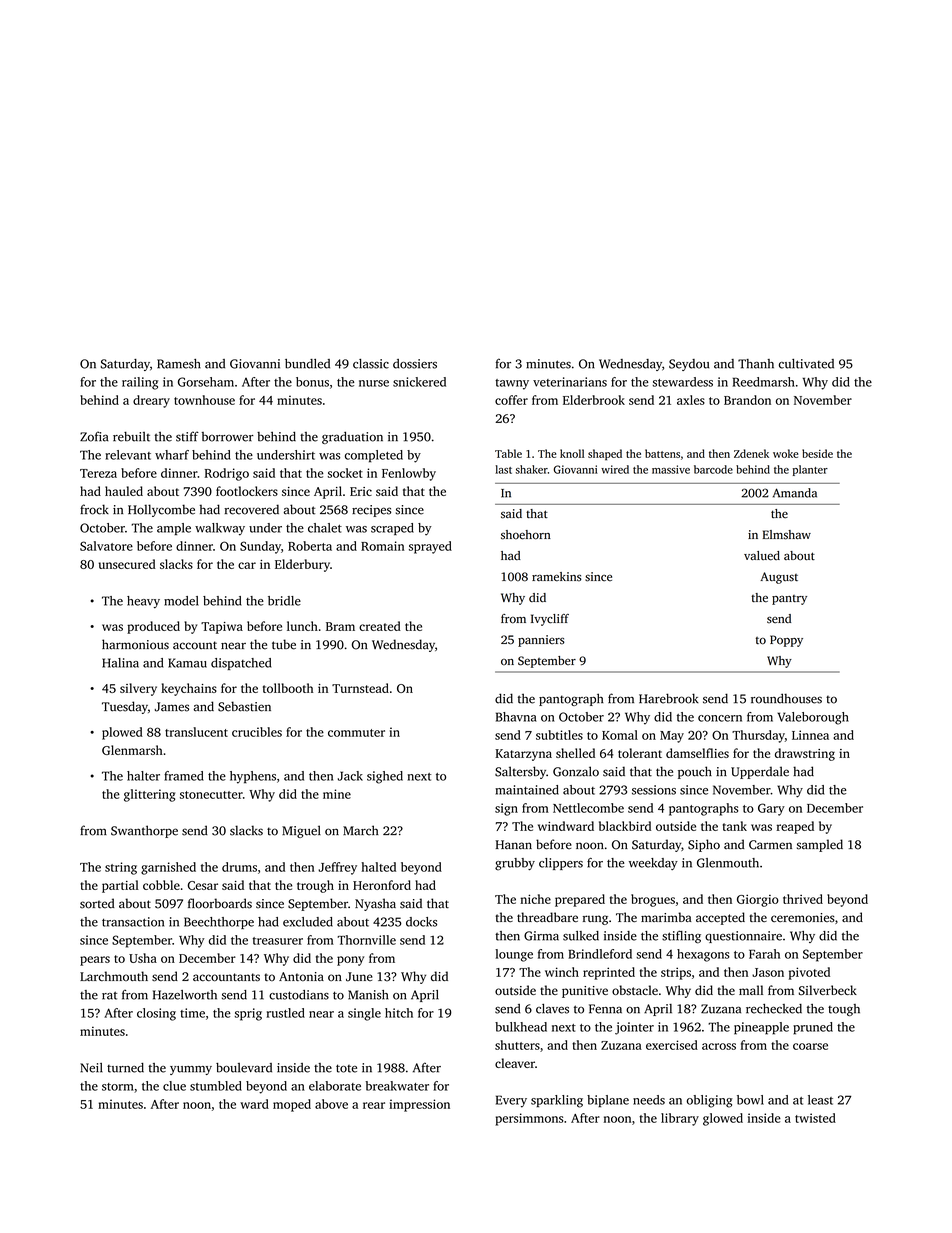 This screenshot has width=952, height=1233. What do you see at coordinates (760, 772) in the screenshot?
I see `Upperdale` at bounding box center [760, 772].
